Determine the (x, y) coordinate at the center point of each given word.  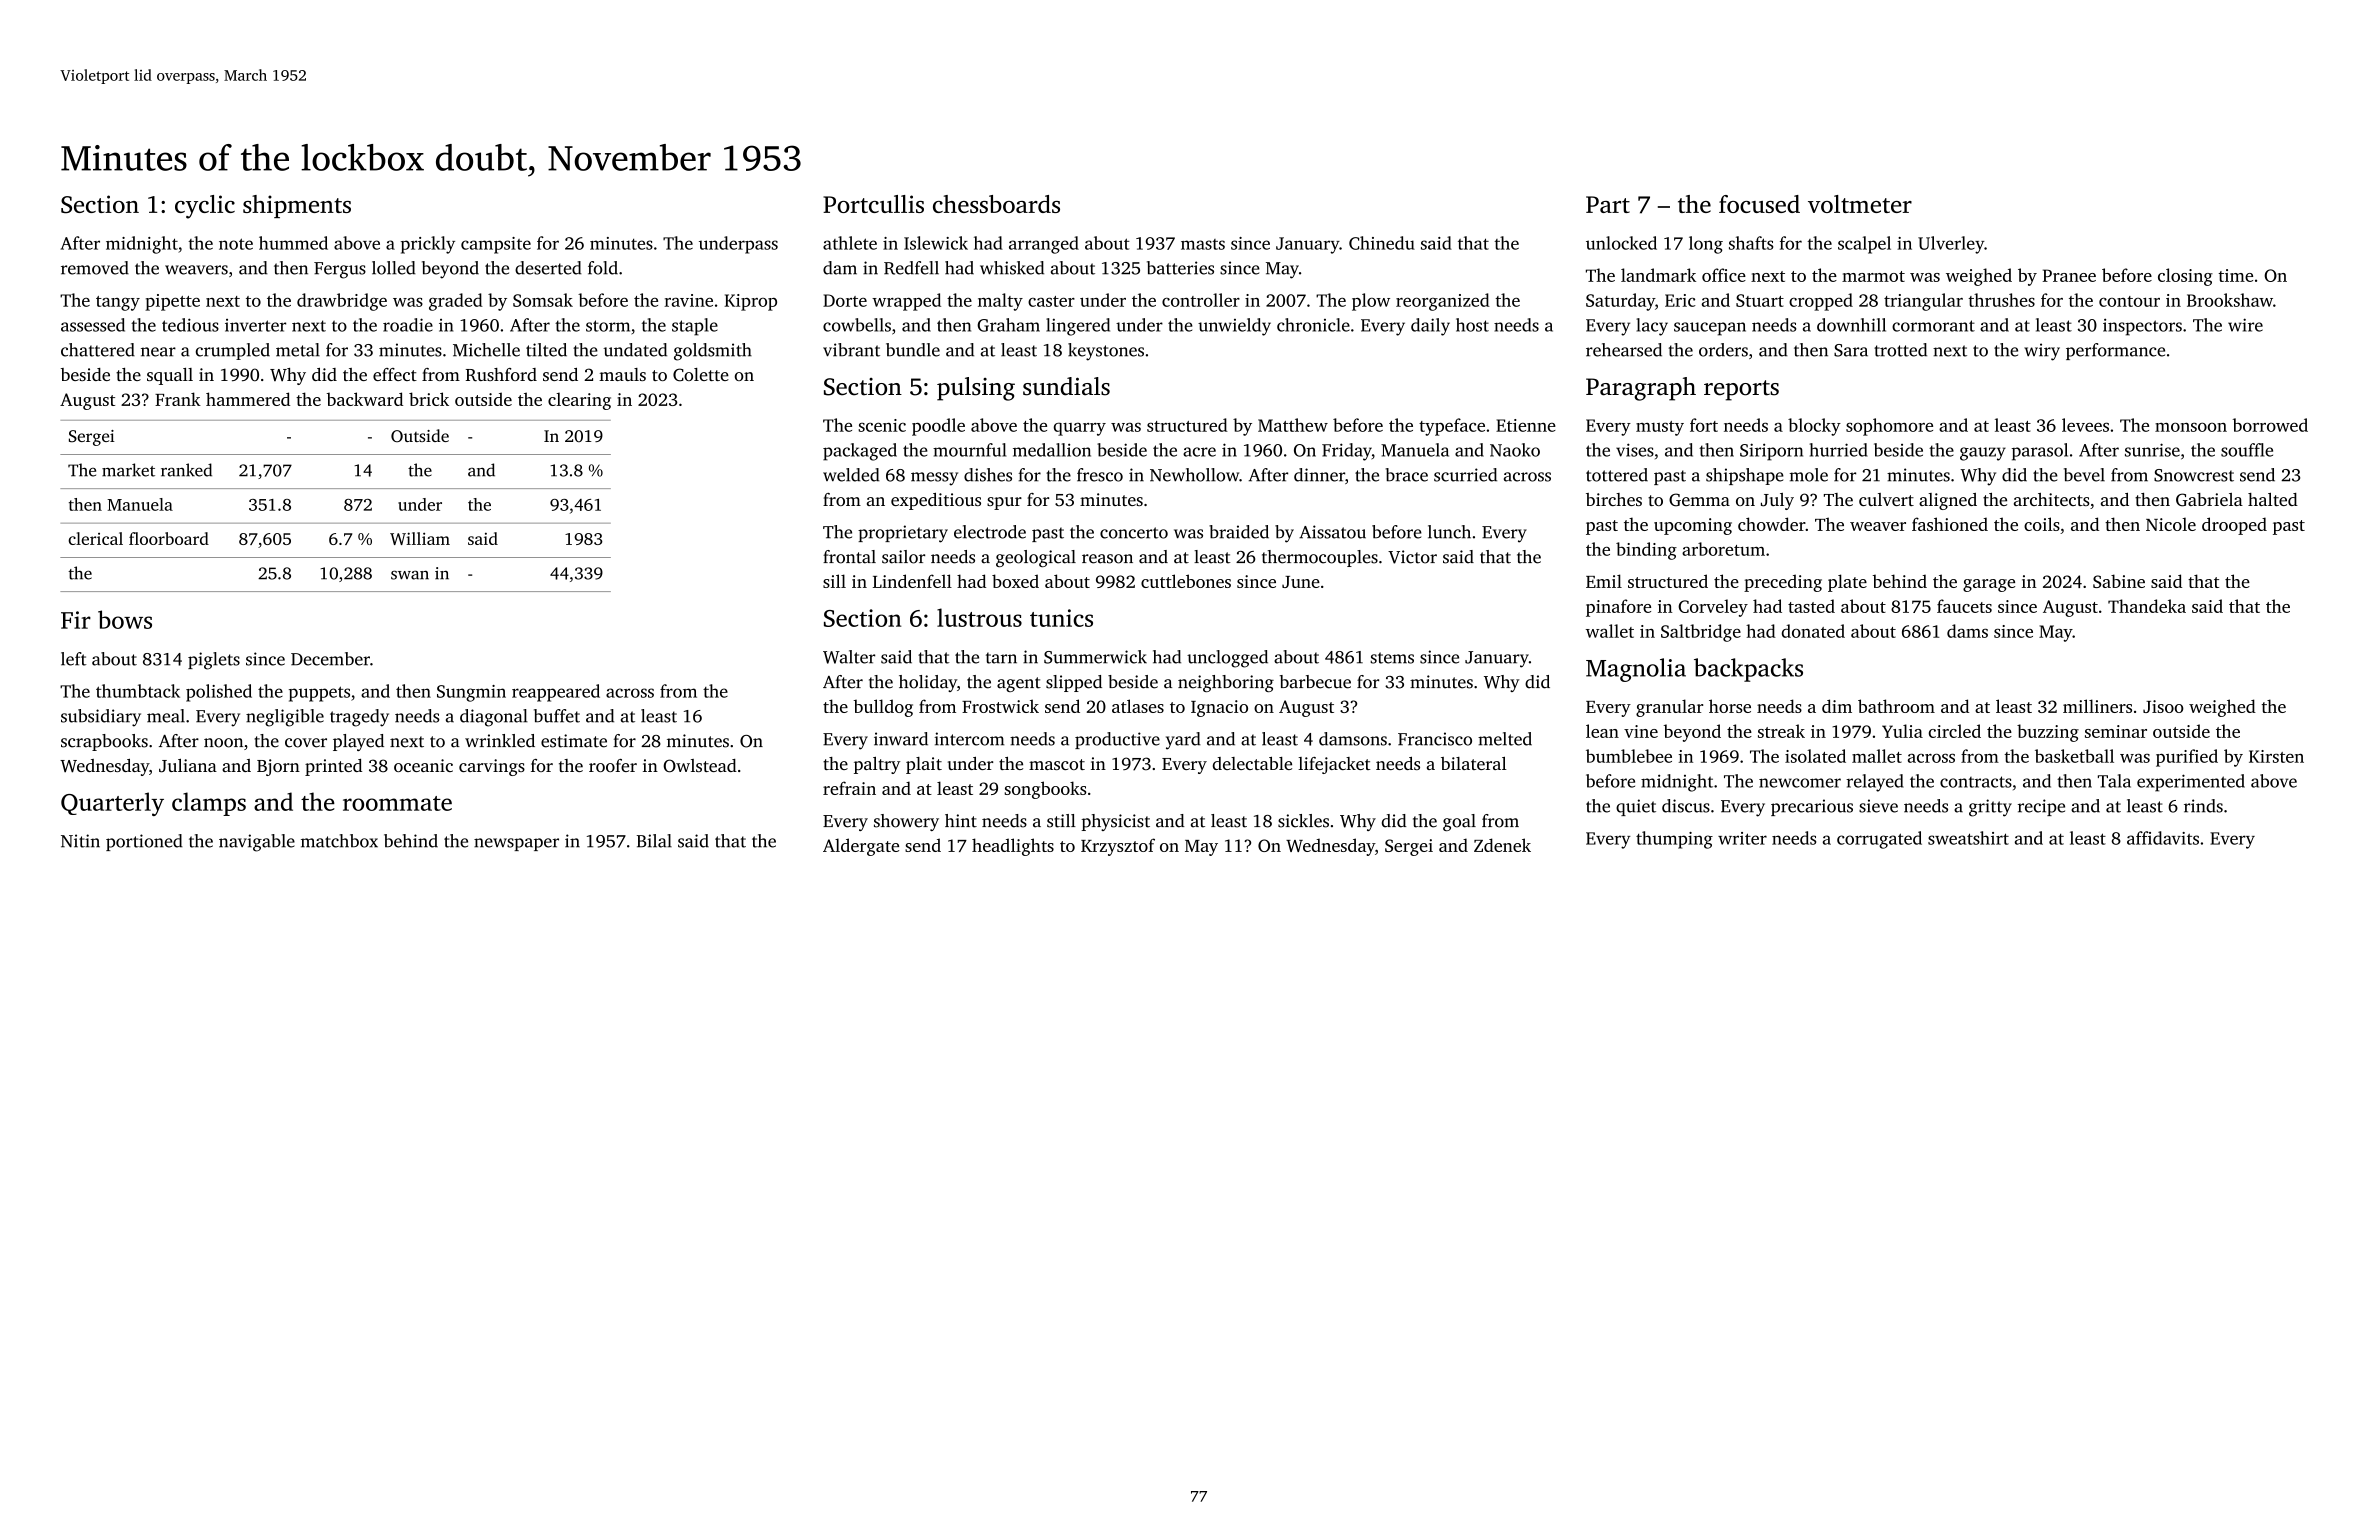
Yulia (1902, 731)
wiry (2042, 352)
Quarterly (112, 804)
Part (1608, 204)
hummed (293, 243)
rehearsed (1624, 350)
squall (170, 376)
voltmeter (1860, 204)
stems (1392, 658)
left (74, 659)
